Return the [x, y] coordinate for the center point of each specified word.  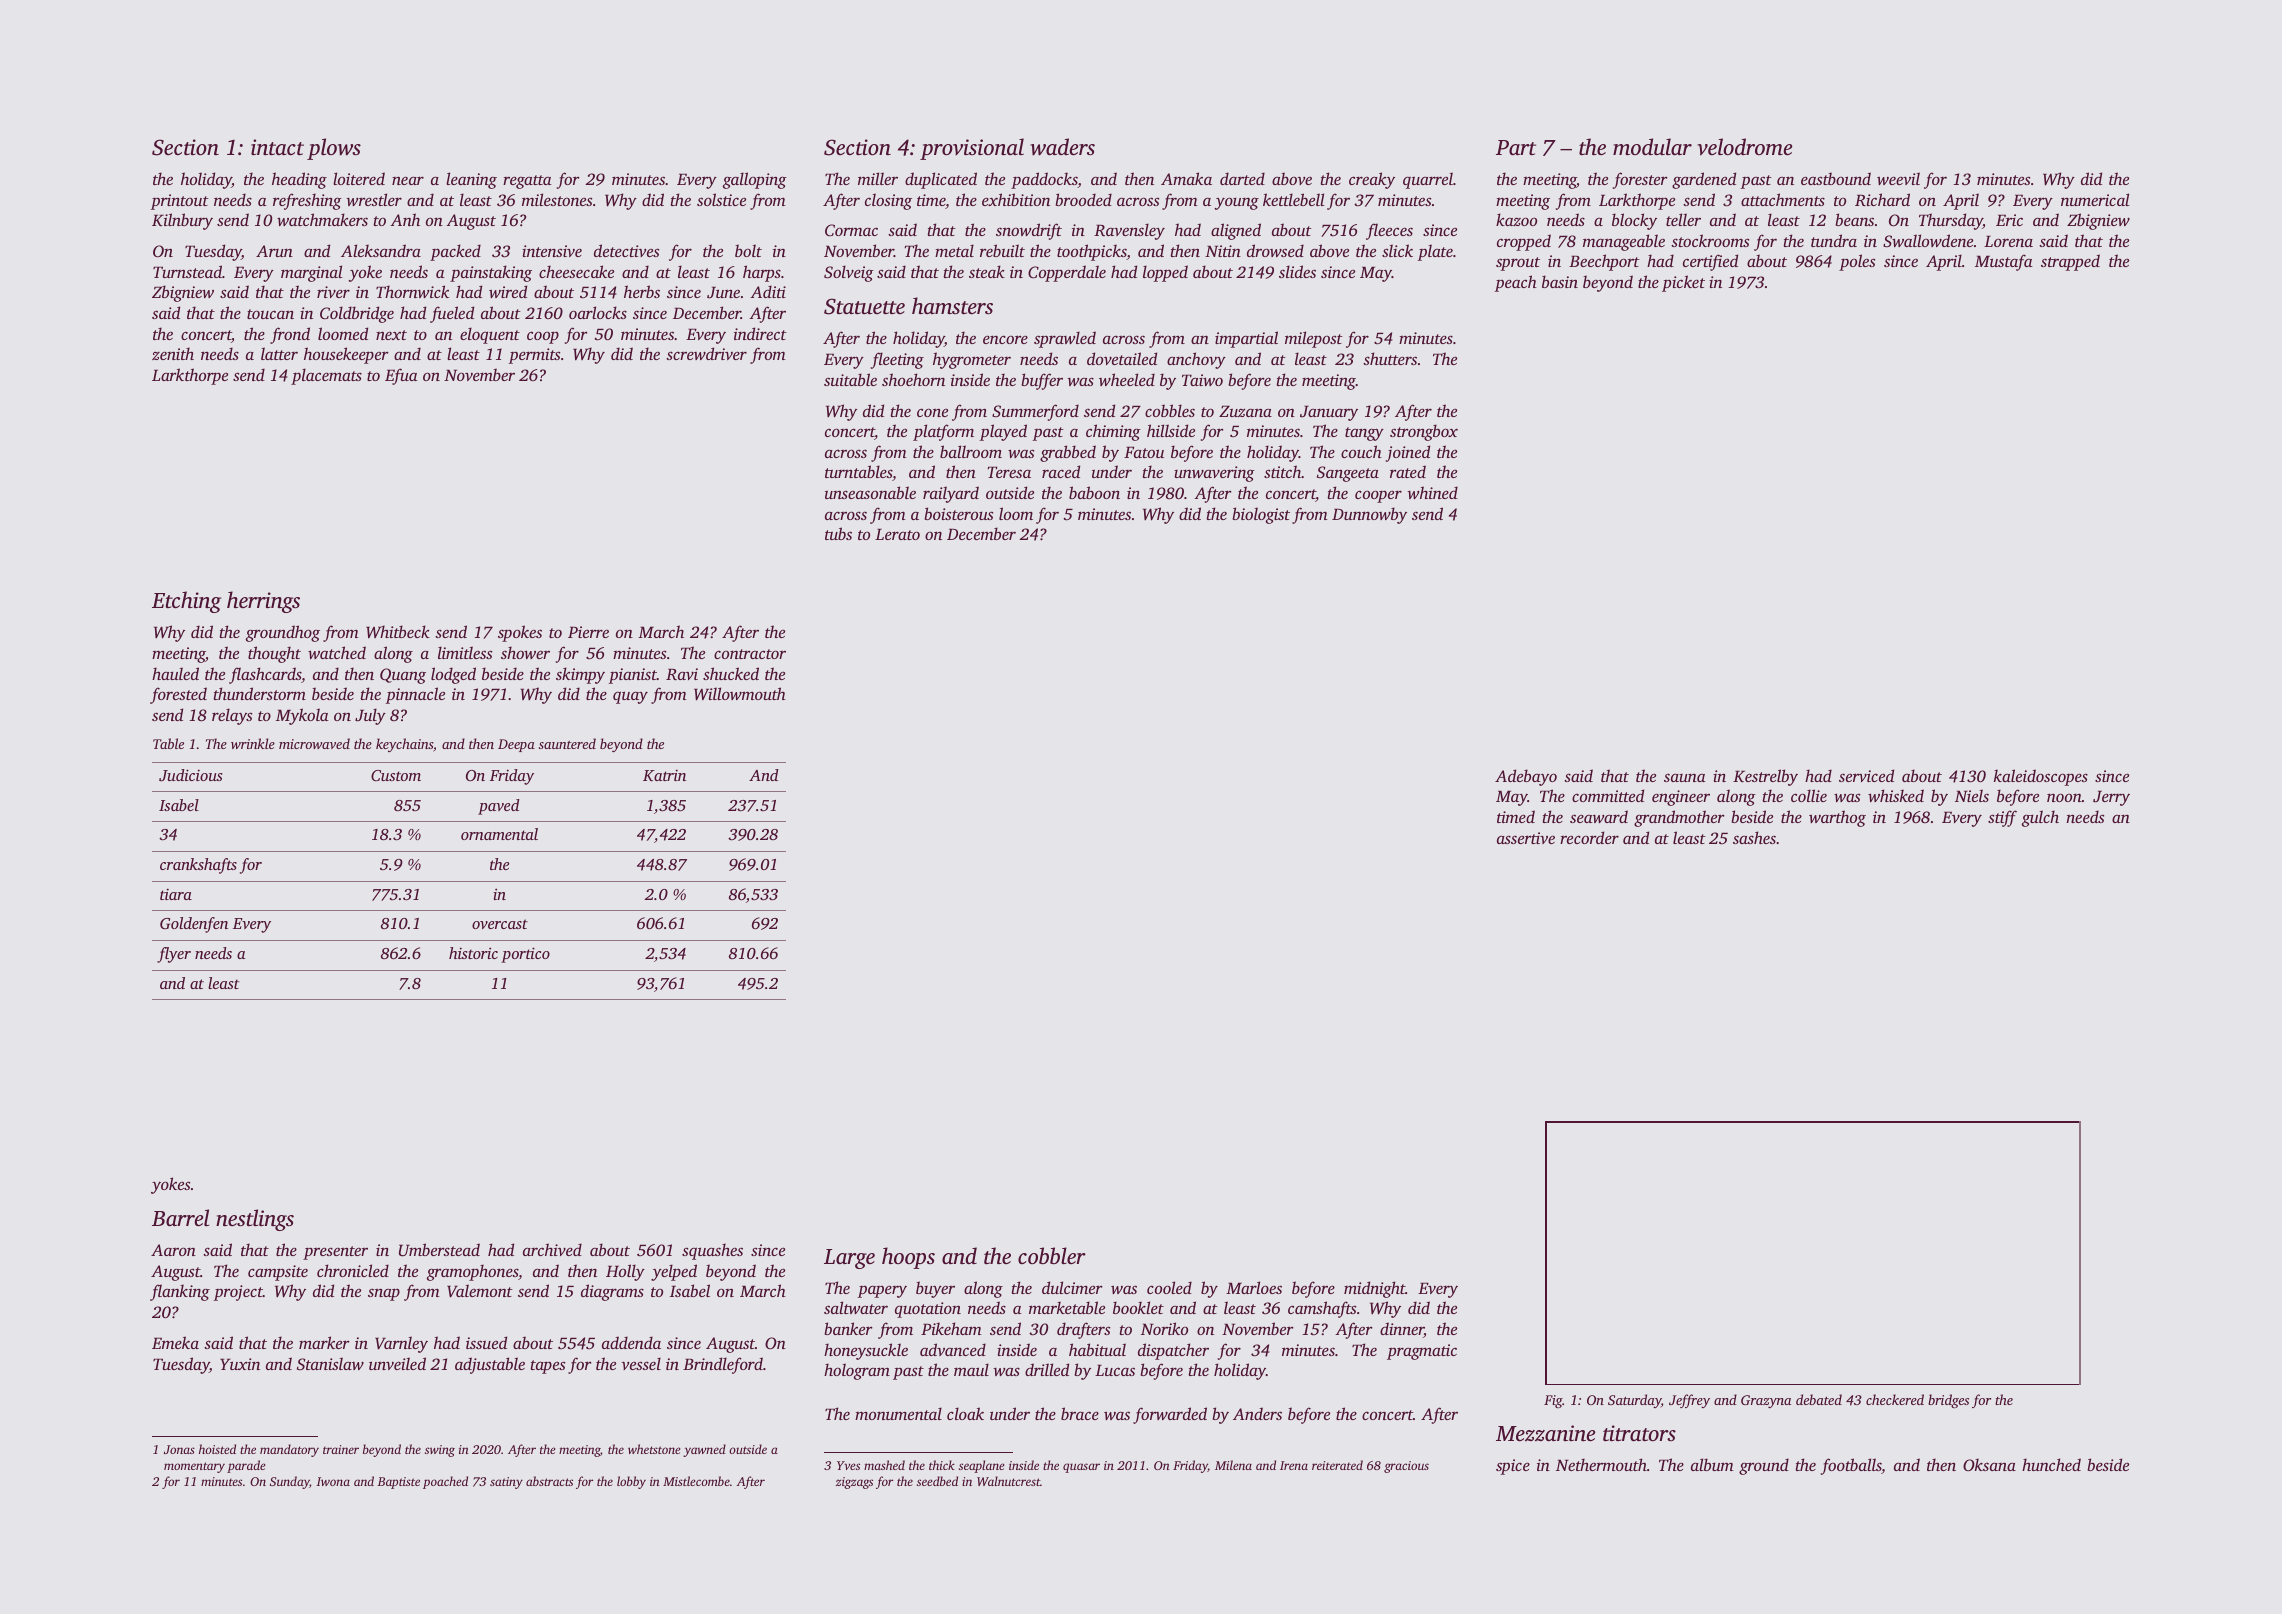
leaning [471, 180]
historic [473, 953]
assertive [1526, 838]
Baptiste [398, 1483]
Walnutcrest [1008, 1481]
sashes [1754, 837]
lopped [1165, 273]
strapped [2070, 262]
